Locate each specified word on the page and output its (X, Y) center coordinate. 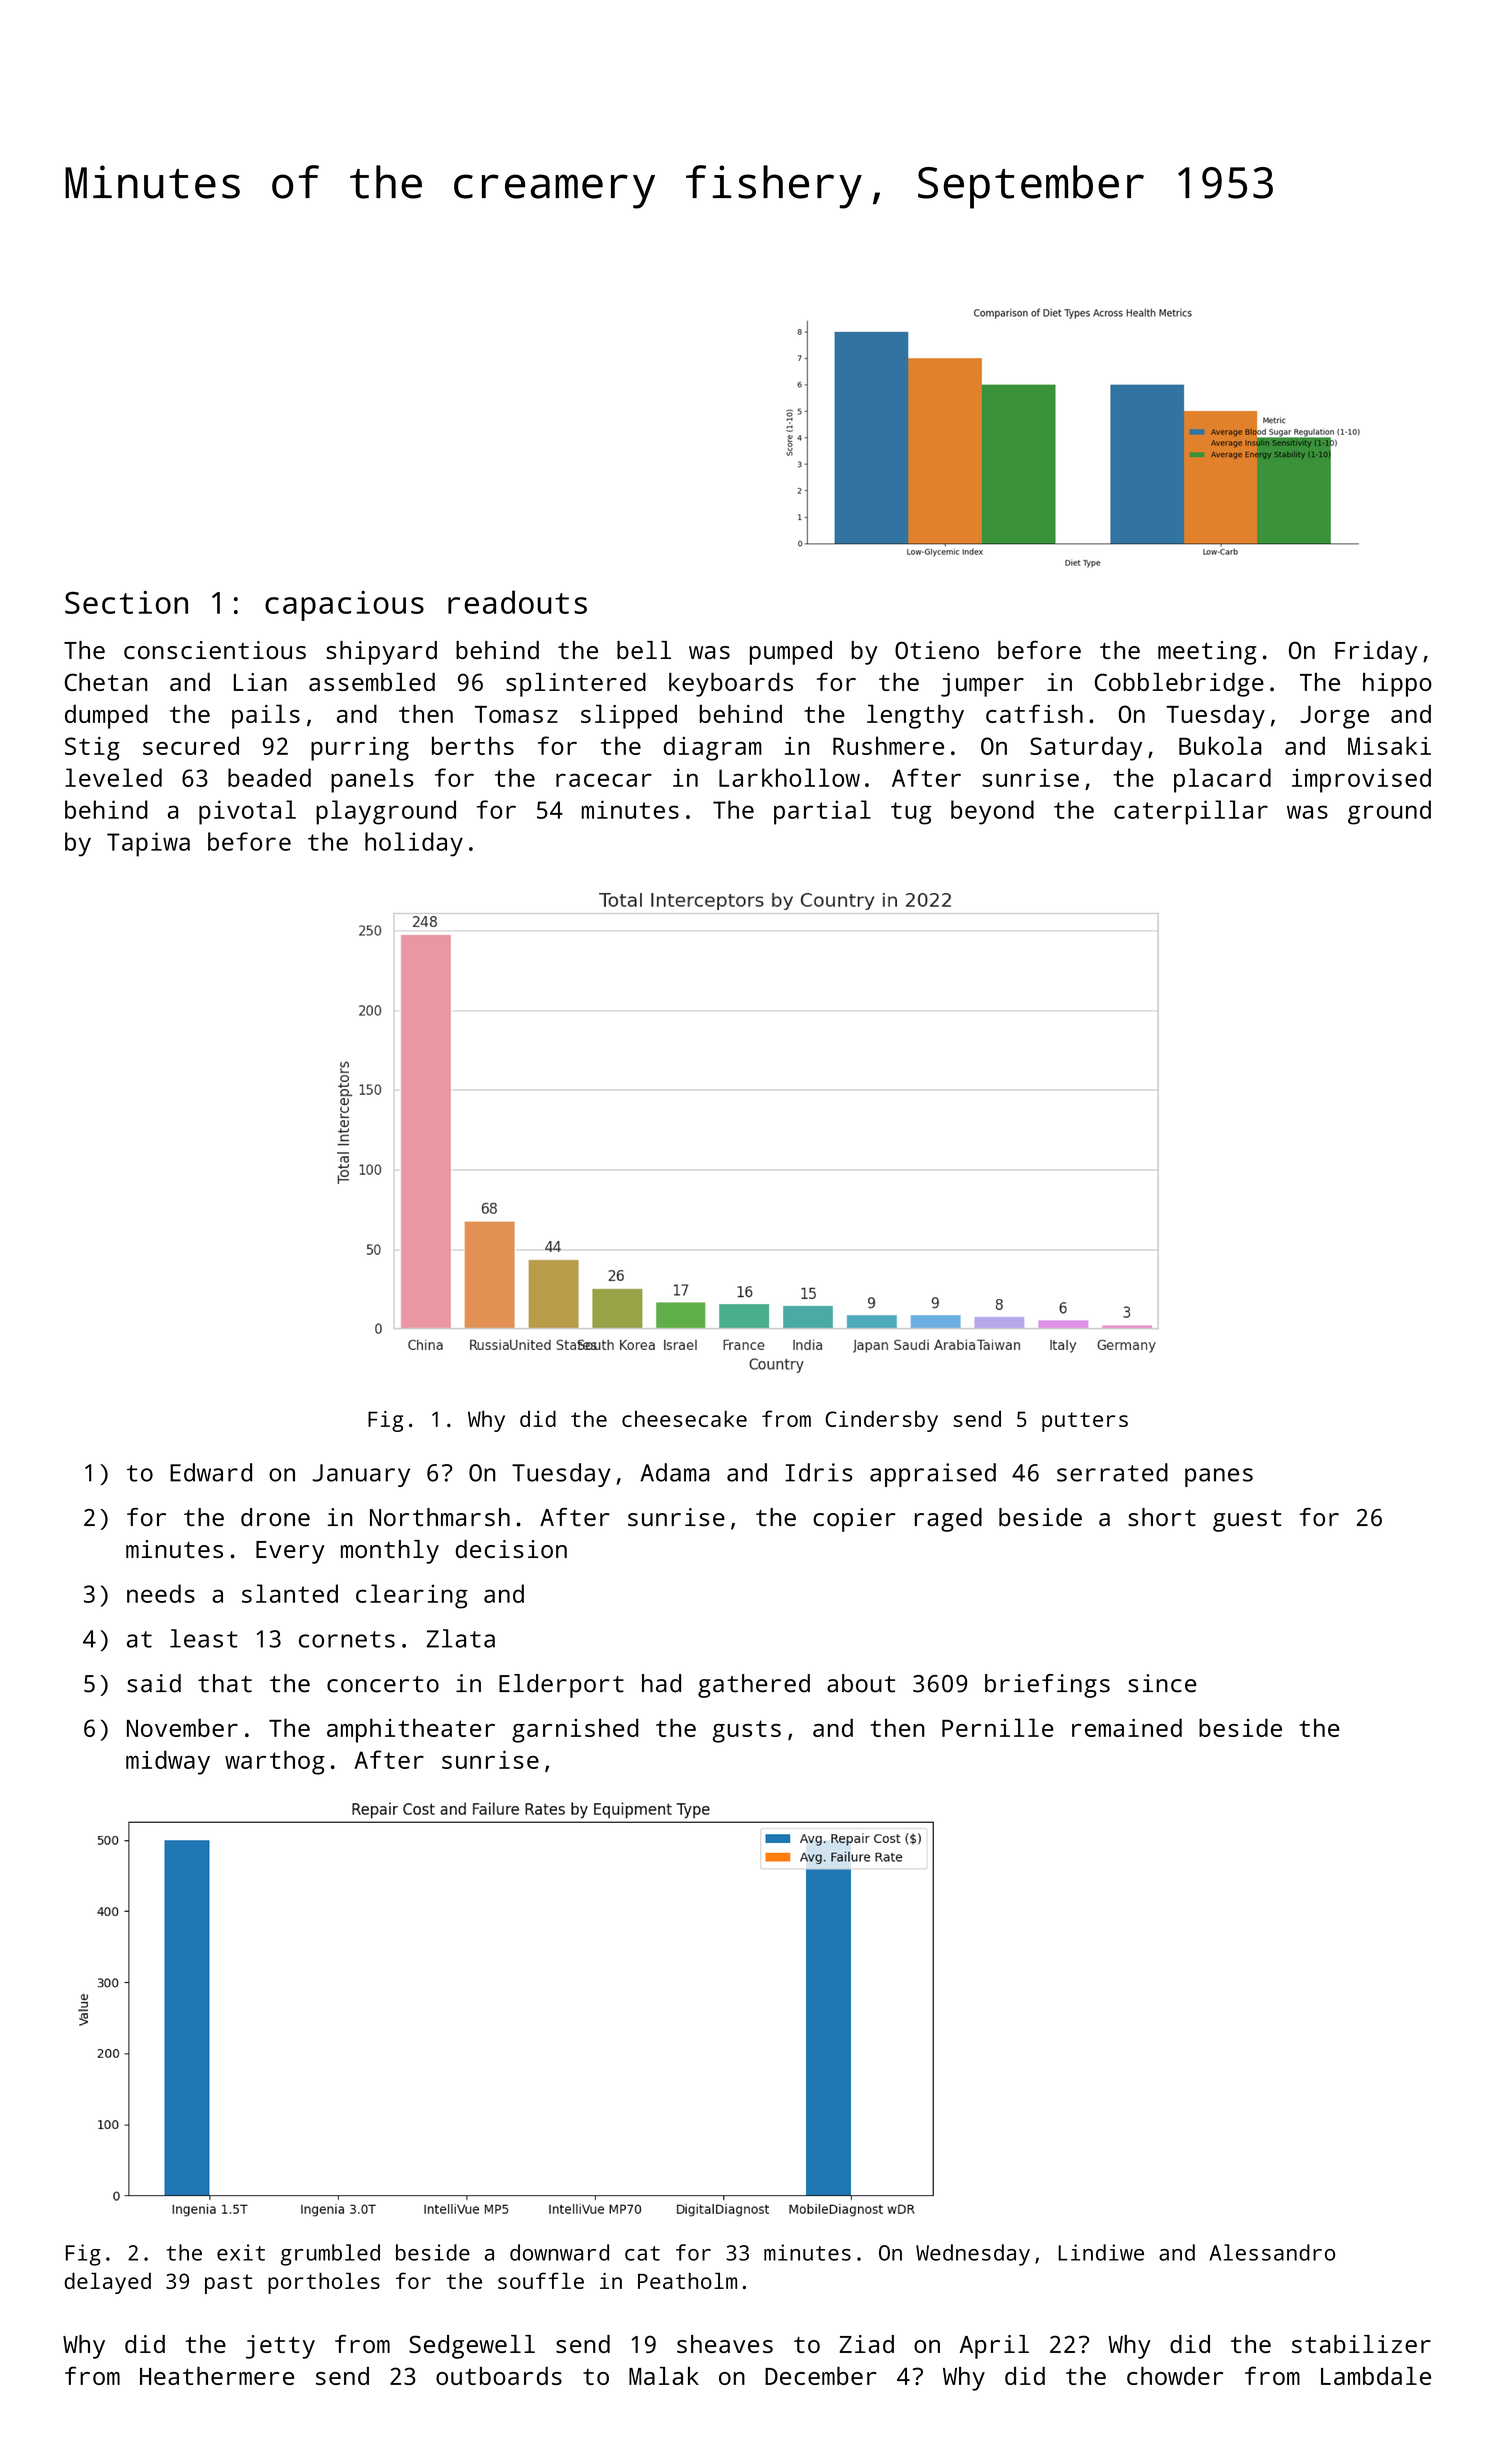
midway (168, 1762)
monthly (390, 1552)
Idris (818, 1472)
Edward (211, 1472)
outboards (499, 2376)
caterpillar (1191, 812)
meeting (1207, 653)
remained (1127, 1727)
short (1162, 1517)
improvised (1361, 780)
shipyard (381, 653)
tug (911, 813)
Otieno (937, 650)
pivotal (247, 812)
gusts (747, 1731)
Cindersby (881, 1421)
